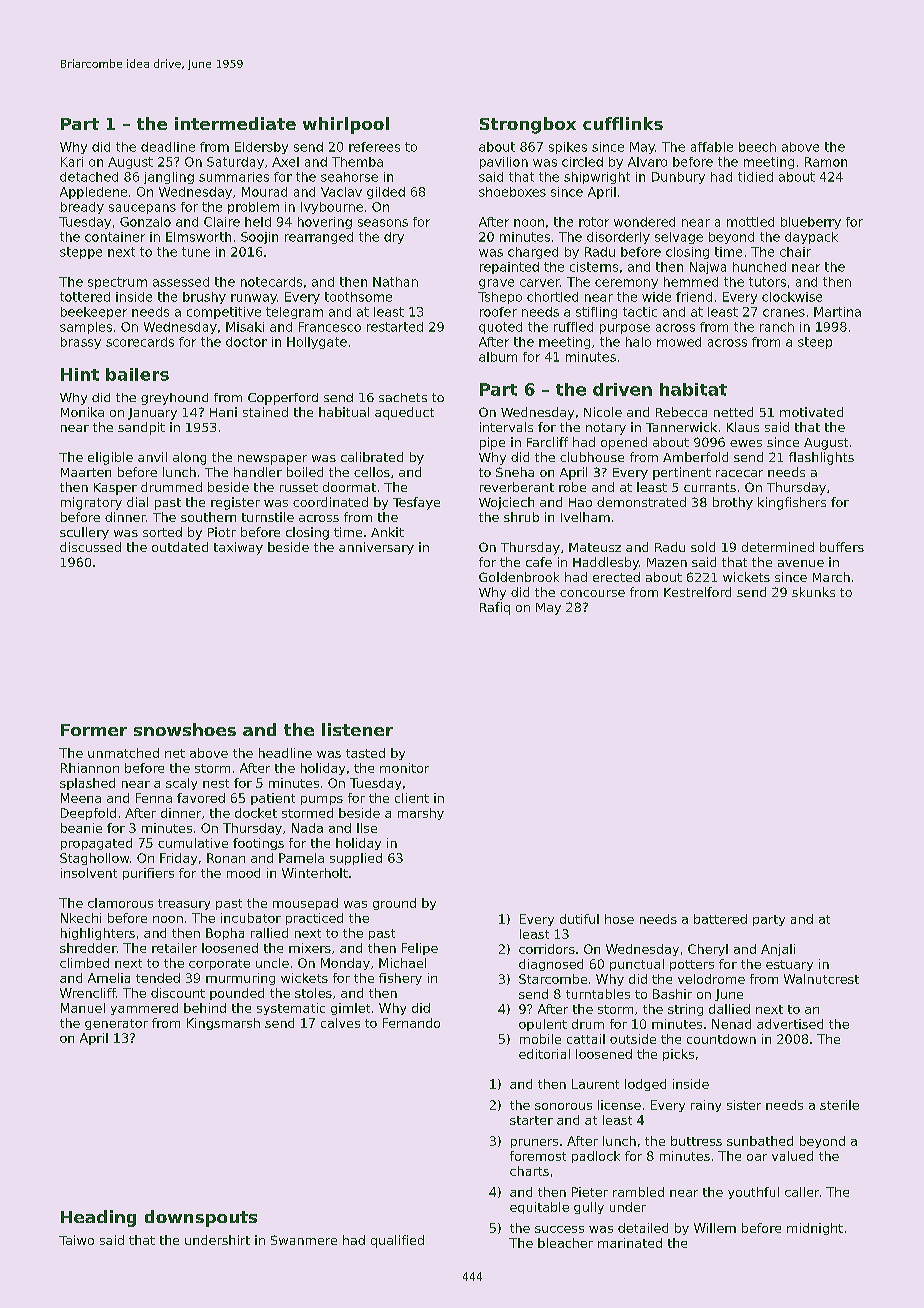  I want to click on cufflinks, so click(623, 123).
